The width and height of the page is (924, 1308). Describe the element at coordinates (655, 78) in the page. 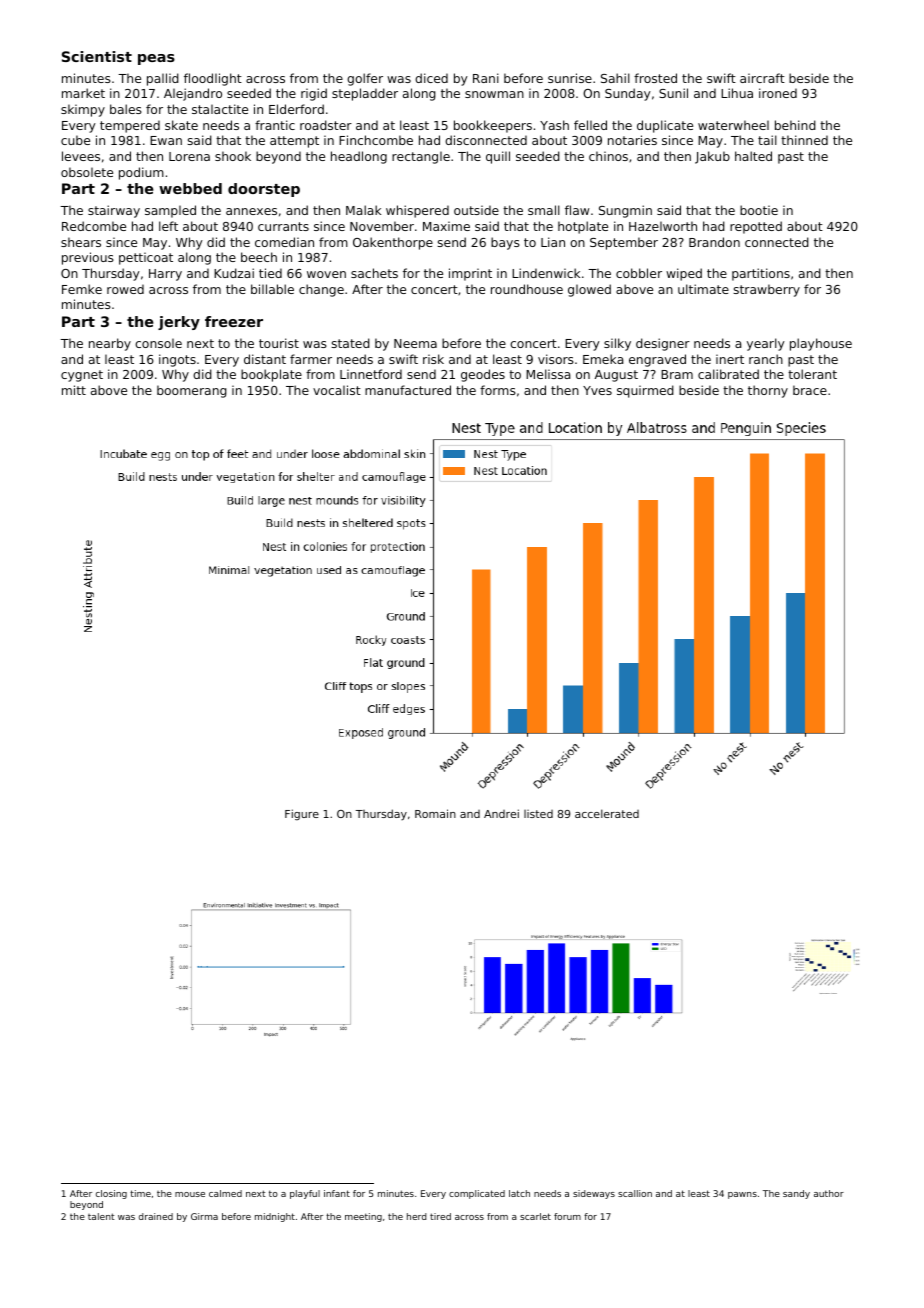

I see `frosted` at that location.
